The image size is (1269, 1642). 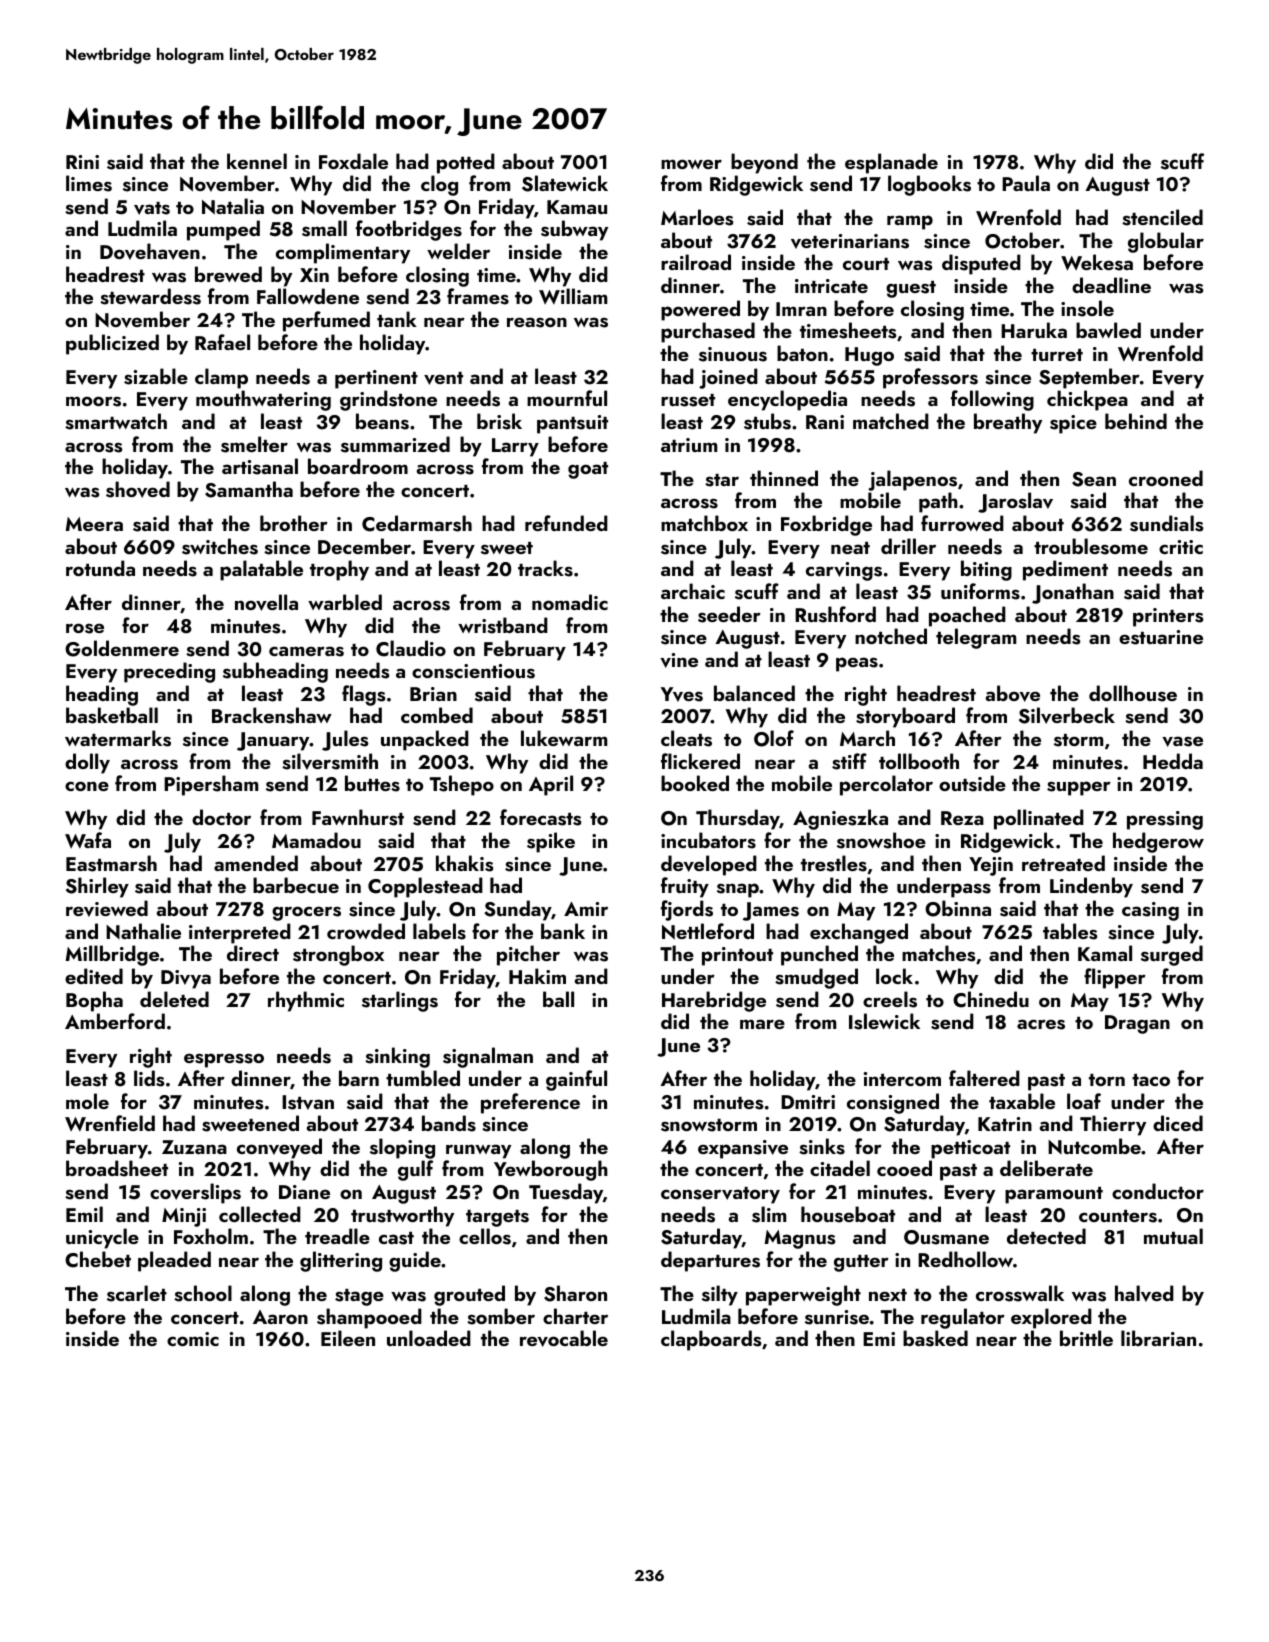 I want to click on Fawnhurst, so click(x=358, y=817).
